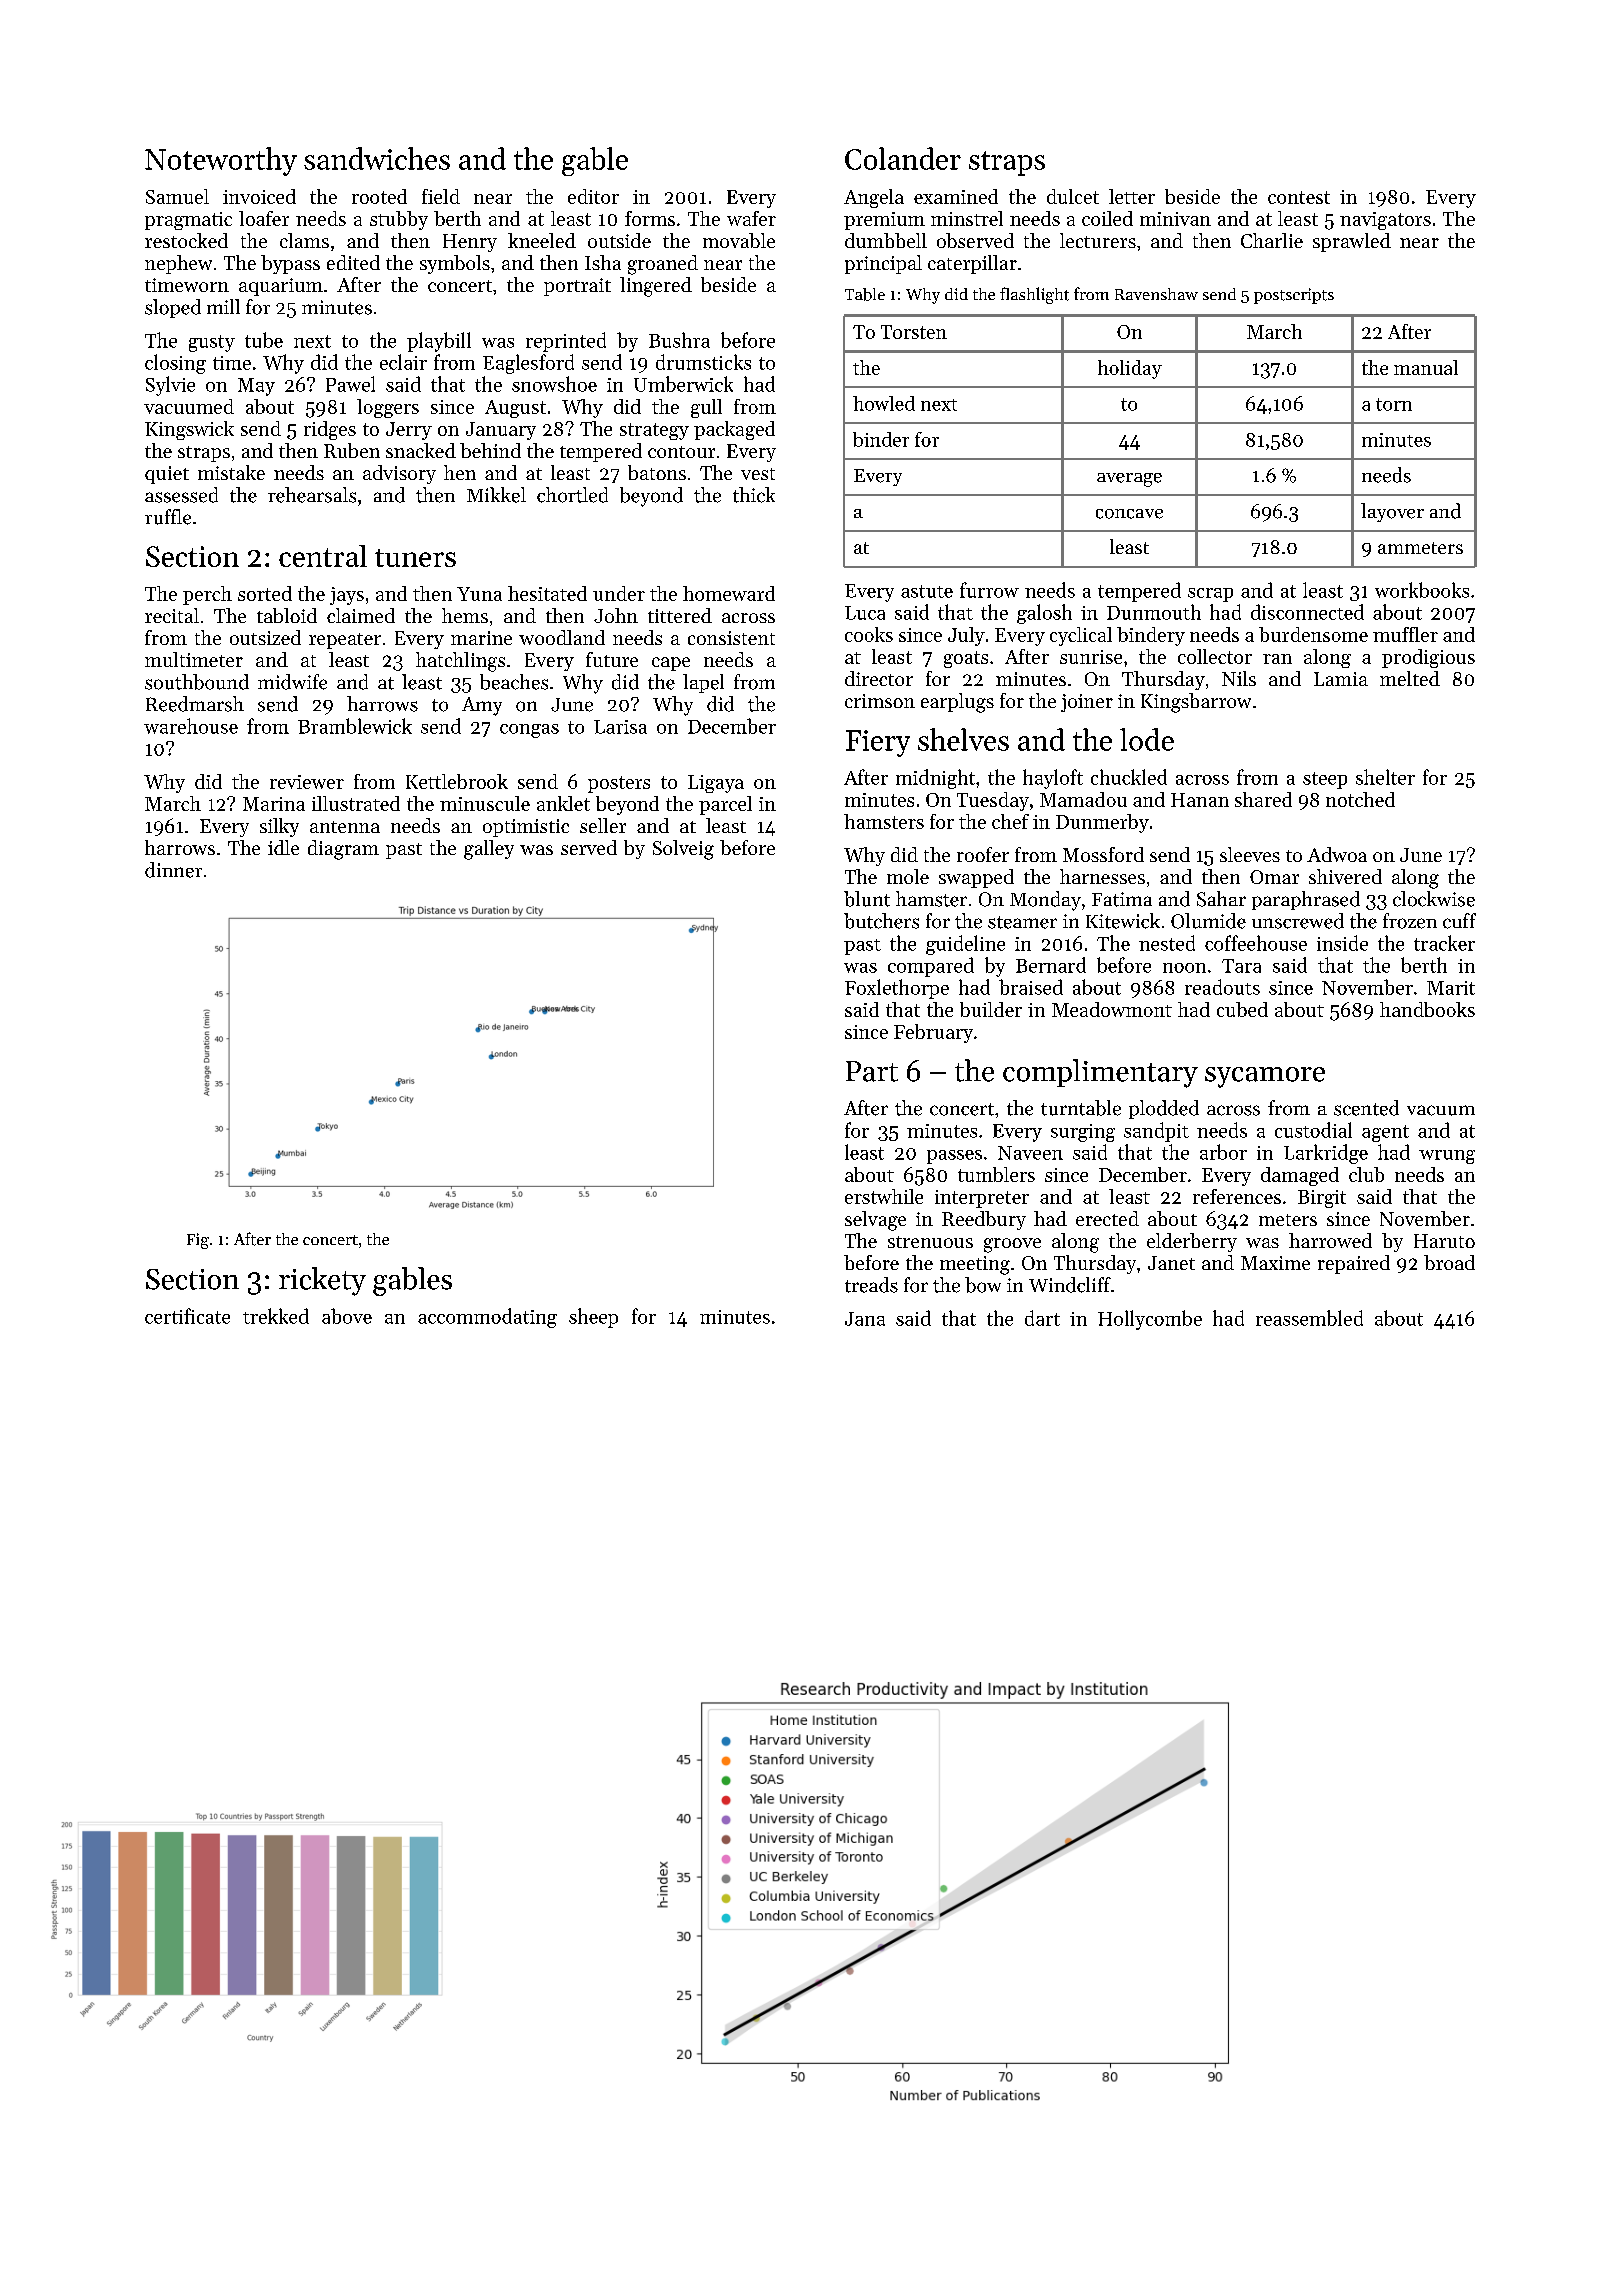  Describe the element at coordinates (1434, 899) in the screenshot. I see `clockwise` at that location.
